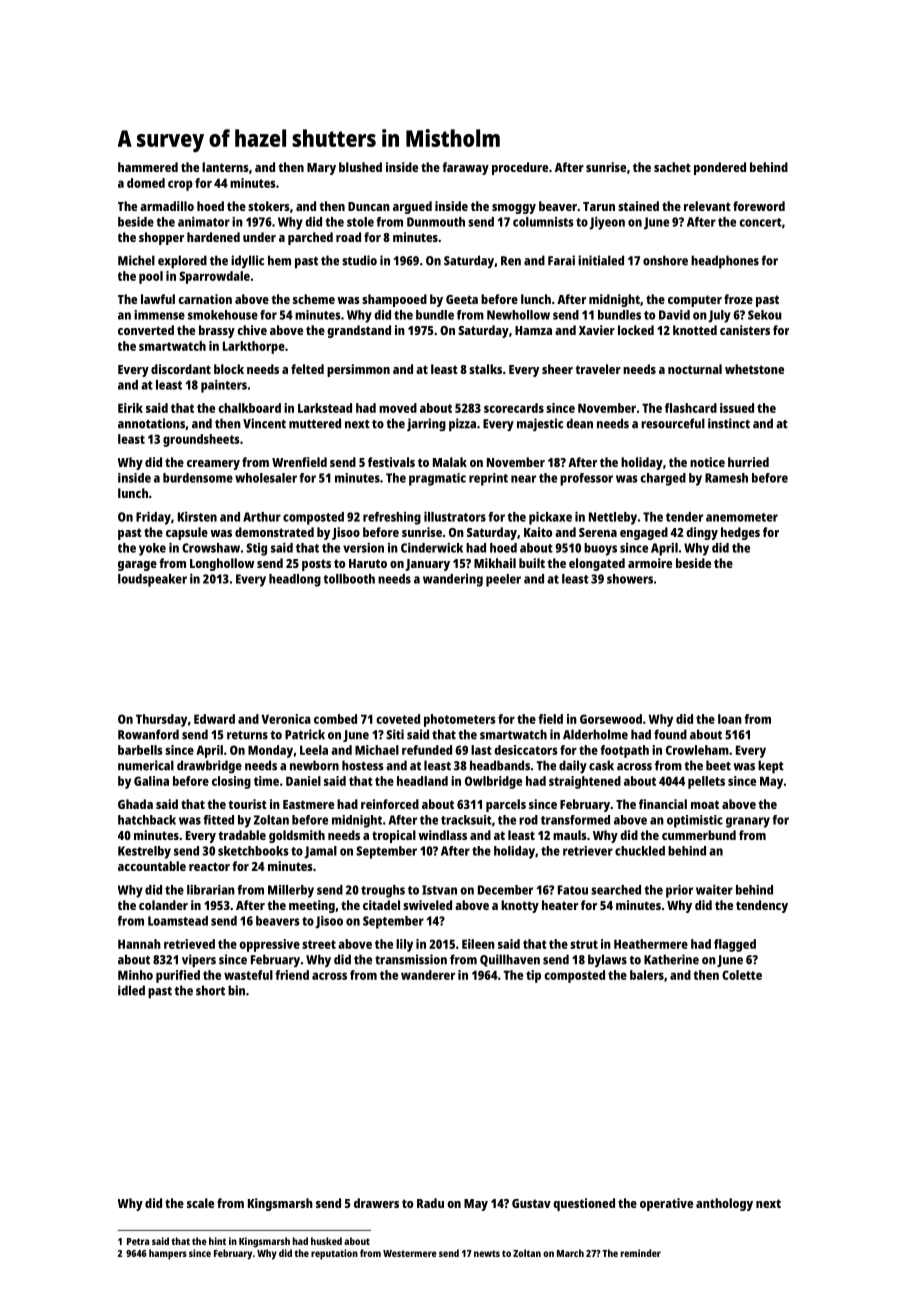 Image resolution: width=908 pixels, height=1316 pixels. What do you see at coordinates (430, 1203) in the page?
I see `Radu` at bounding box center [430, 1203].
